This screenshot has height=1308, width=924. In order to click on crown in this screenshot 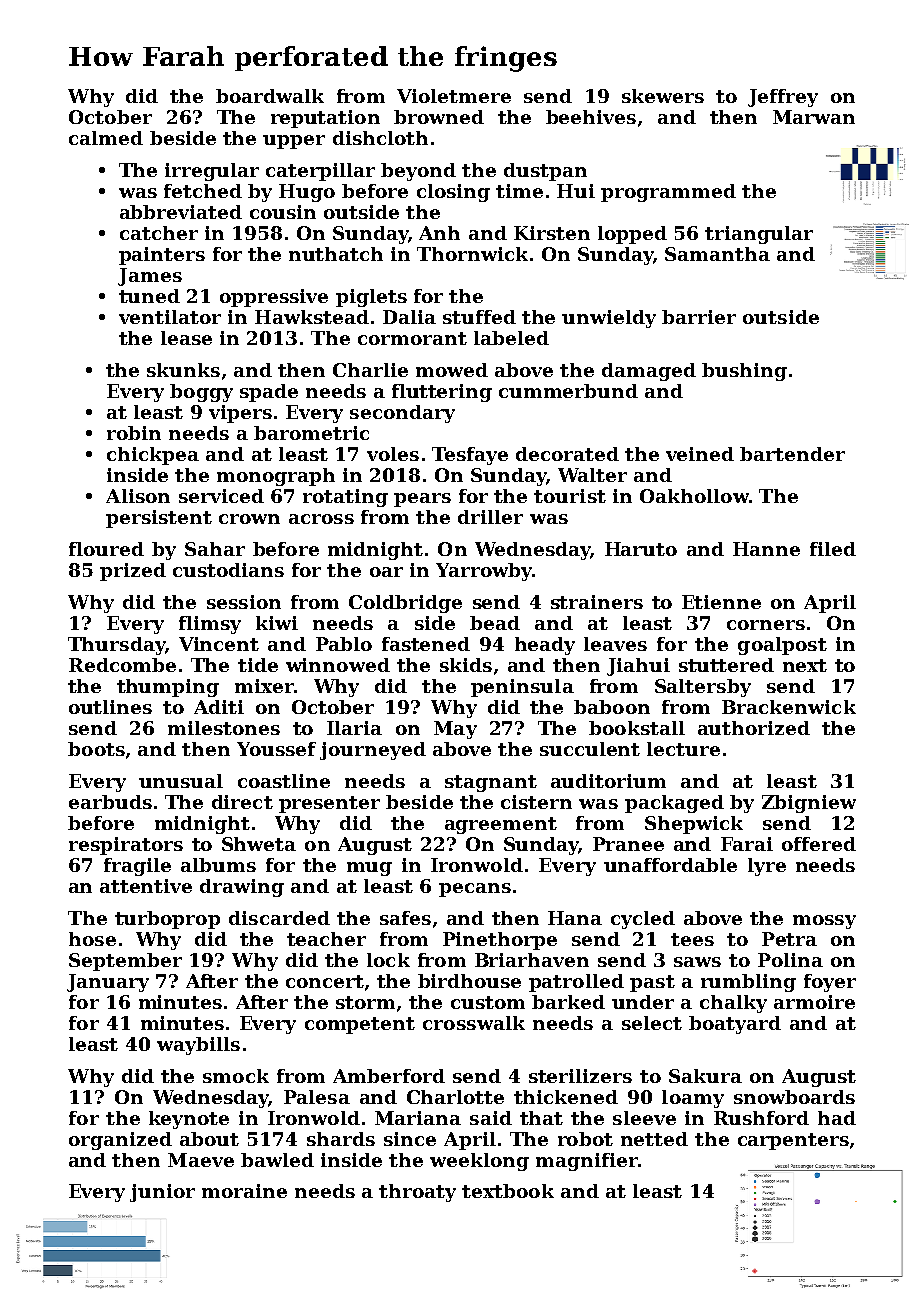, I will do `click(249, 519)`.
